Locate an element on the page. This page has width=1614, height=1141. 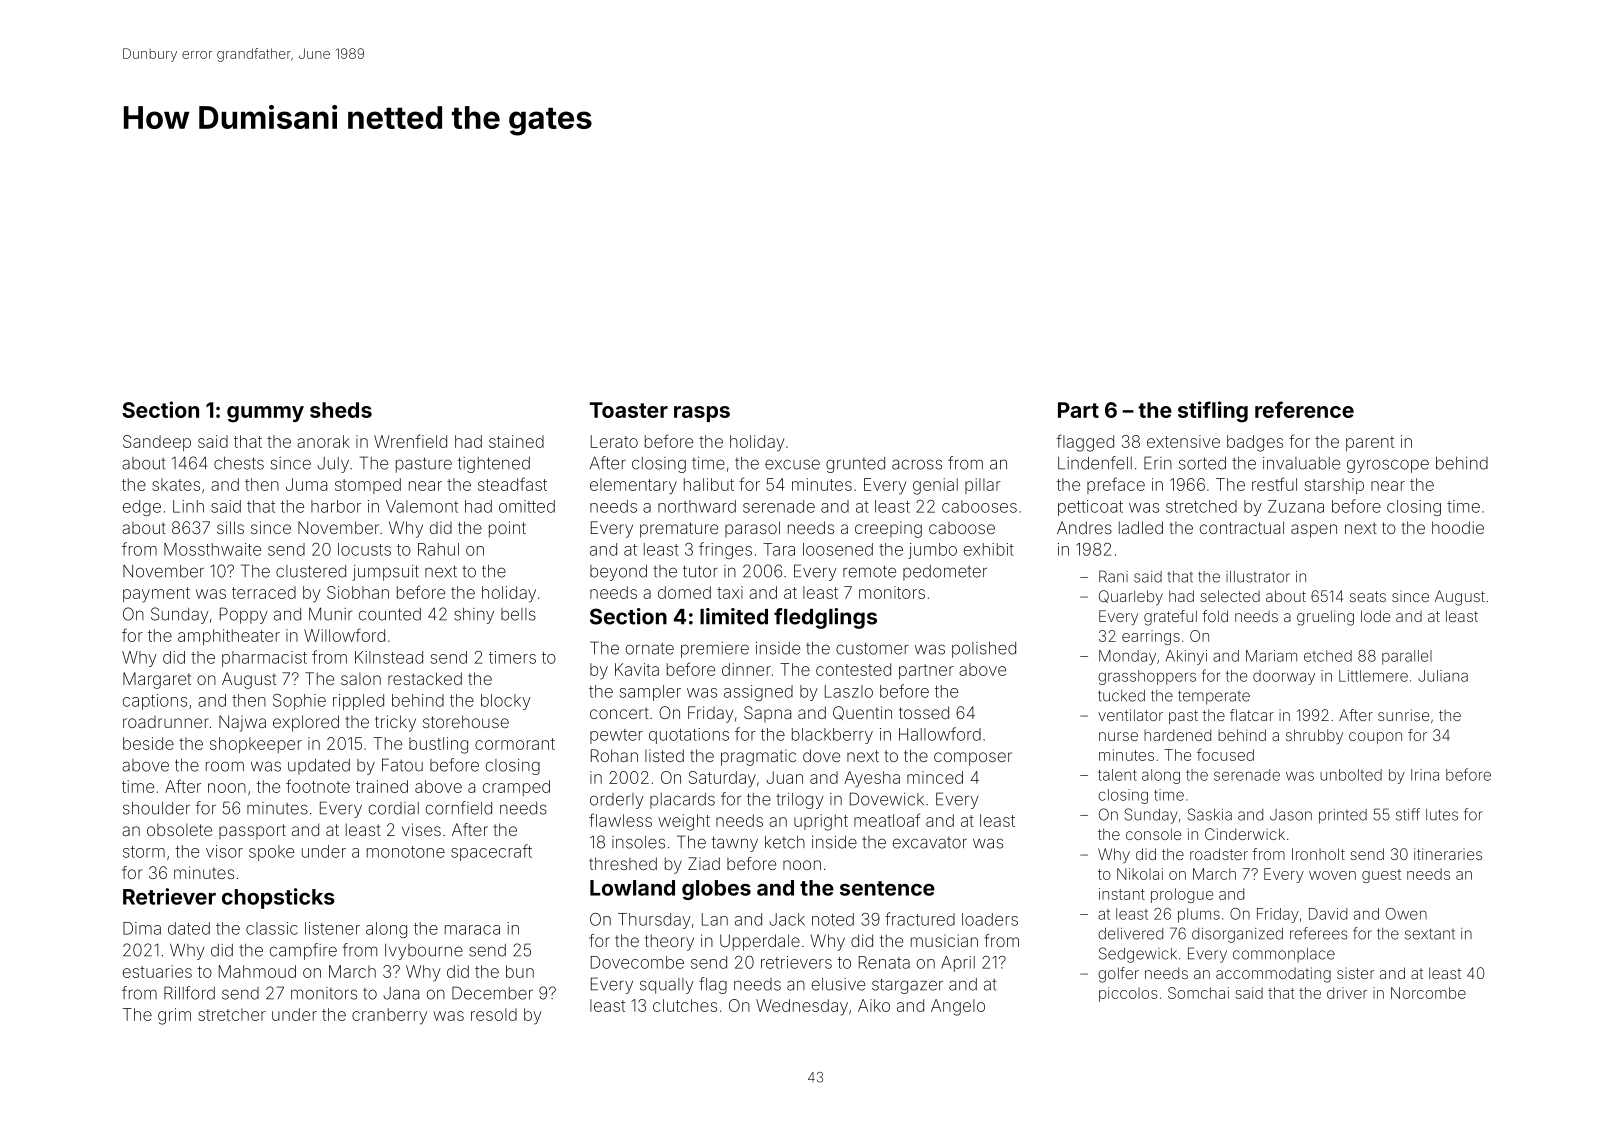
Fatou is located at coordinates (402, 765).
